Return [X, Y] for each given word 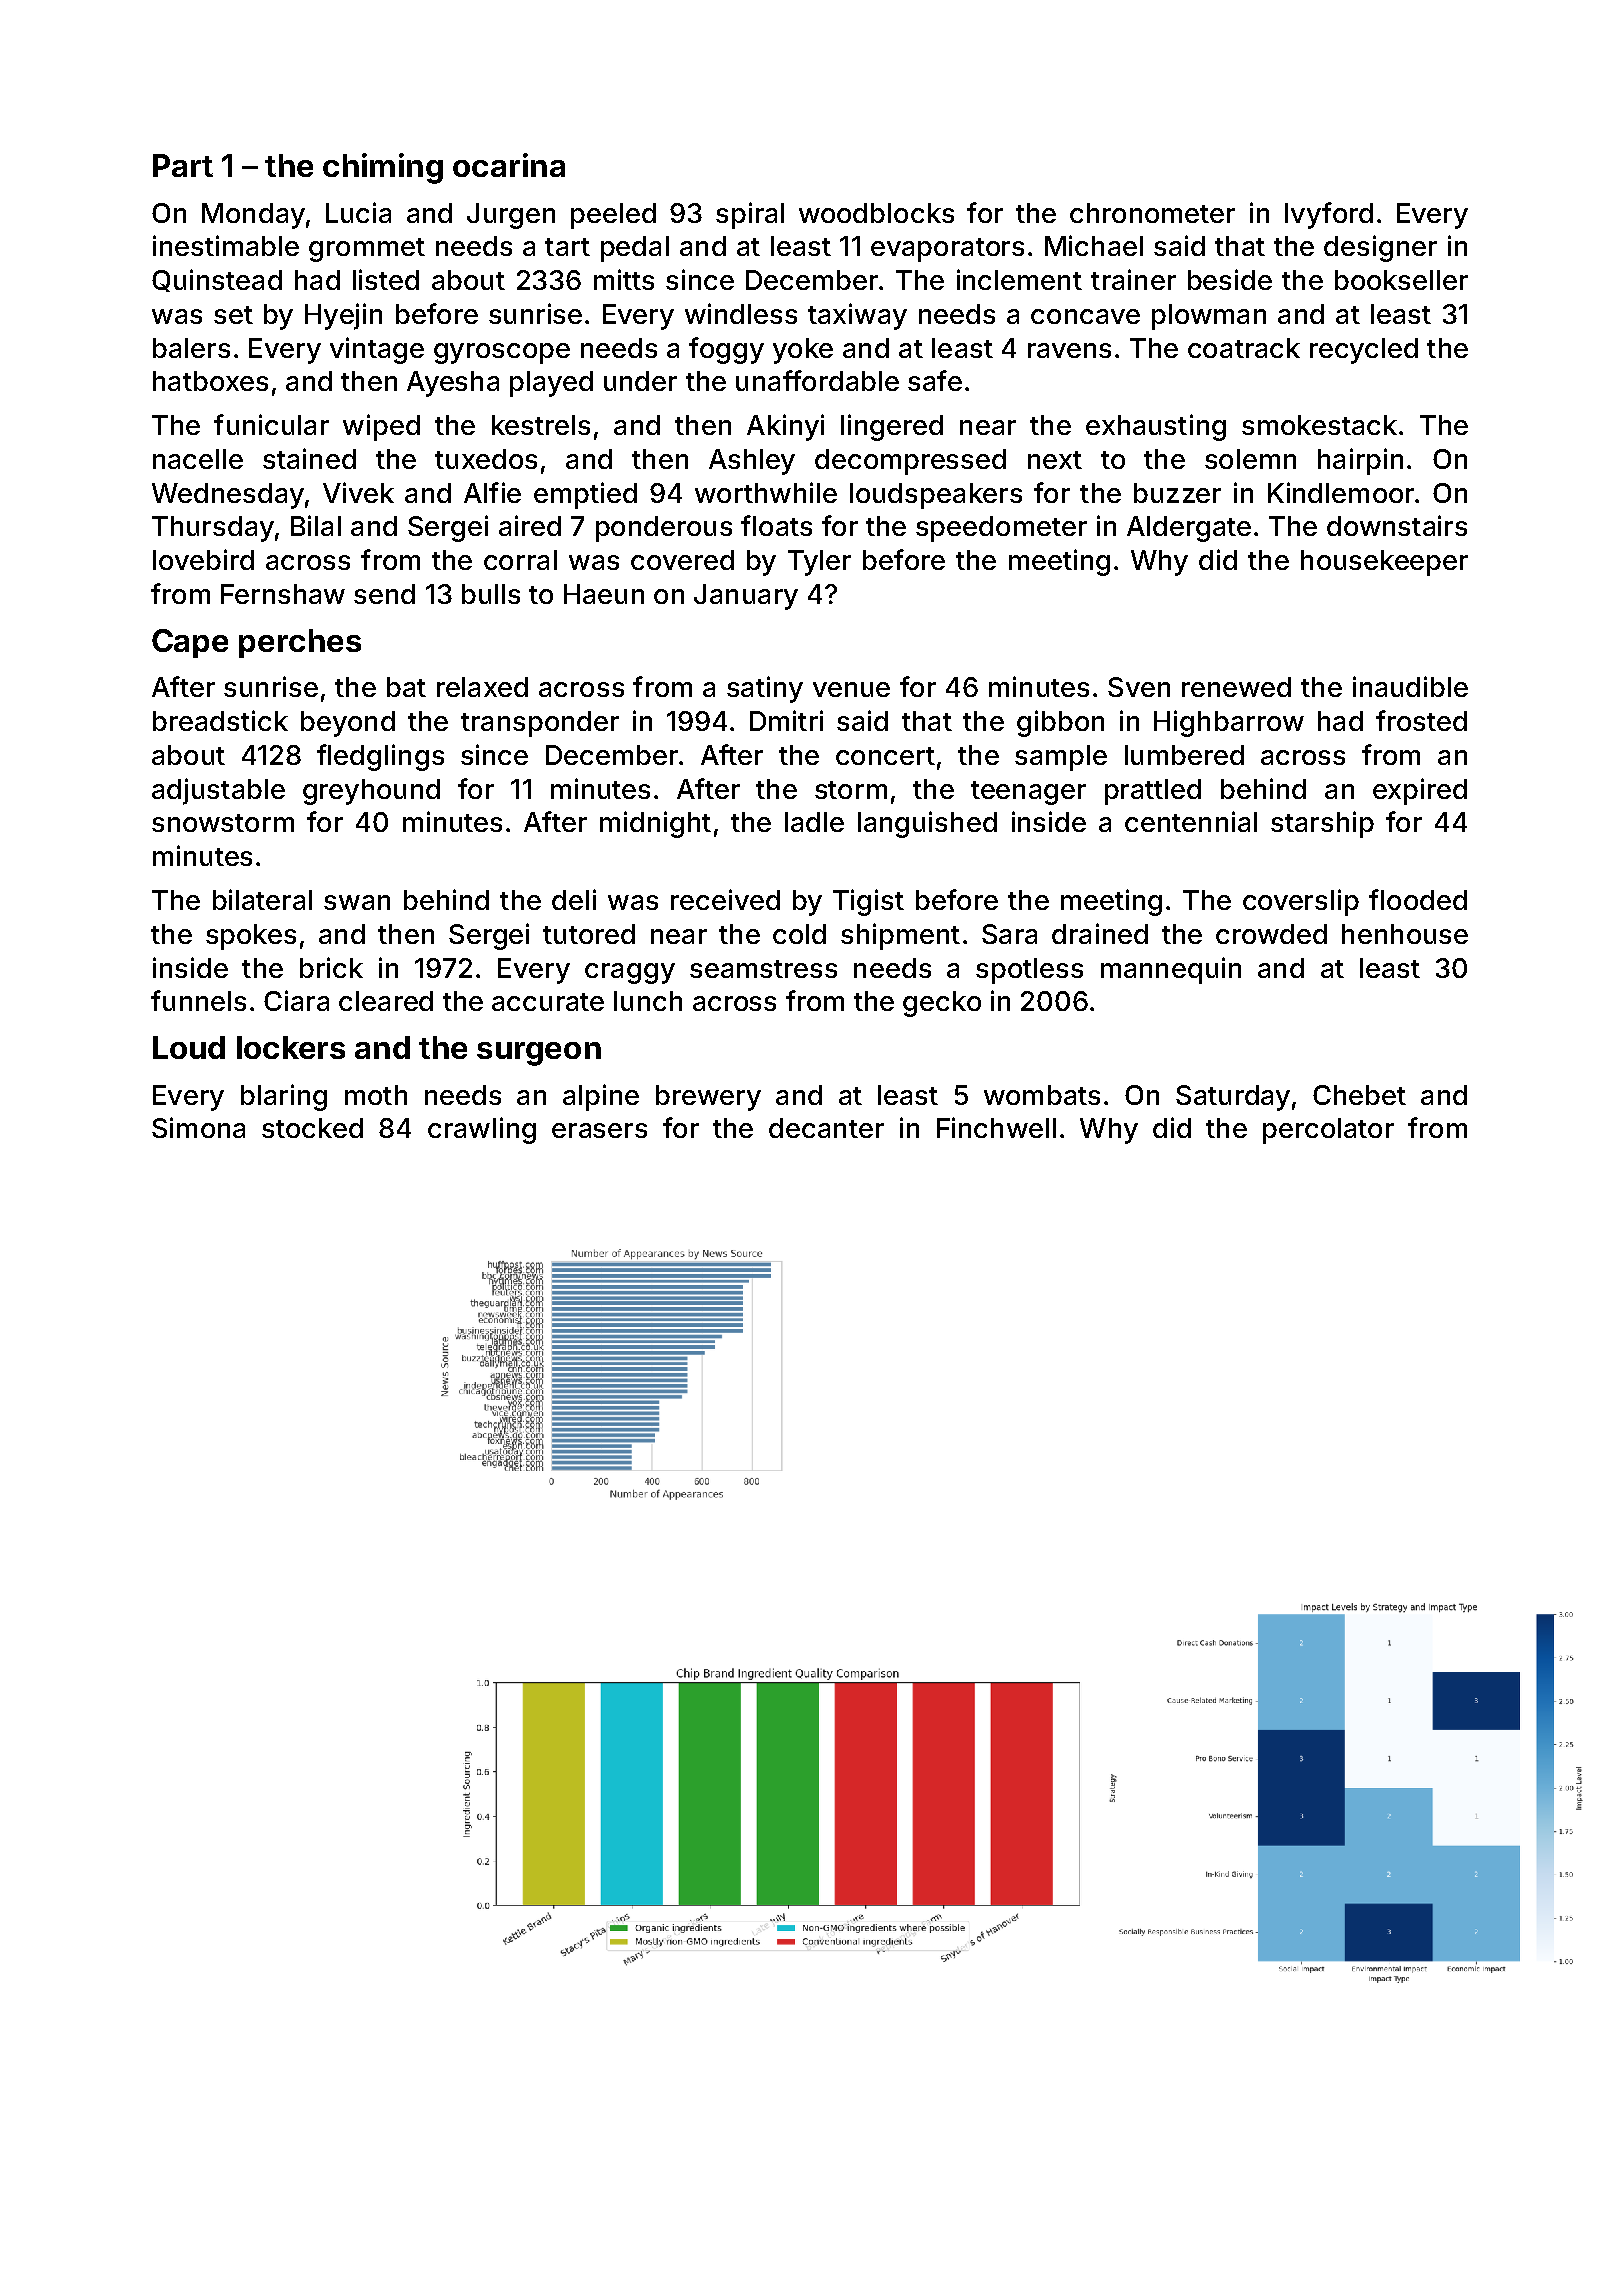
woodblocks [876, 213]
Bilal [316, 525]
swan [357, 902]
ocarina [509, 165]
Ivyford [1329, 215]
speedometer [1001, 529]
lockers [291, 1047]
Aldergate [1189, 529]
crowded [1271, 934]
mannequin [1171, 970]
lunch [648, 1001]
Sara [1009, 934]
